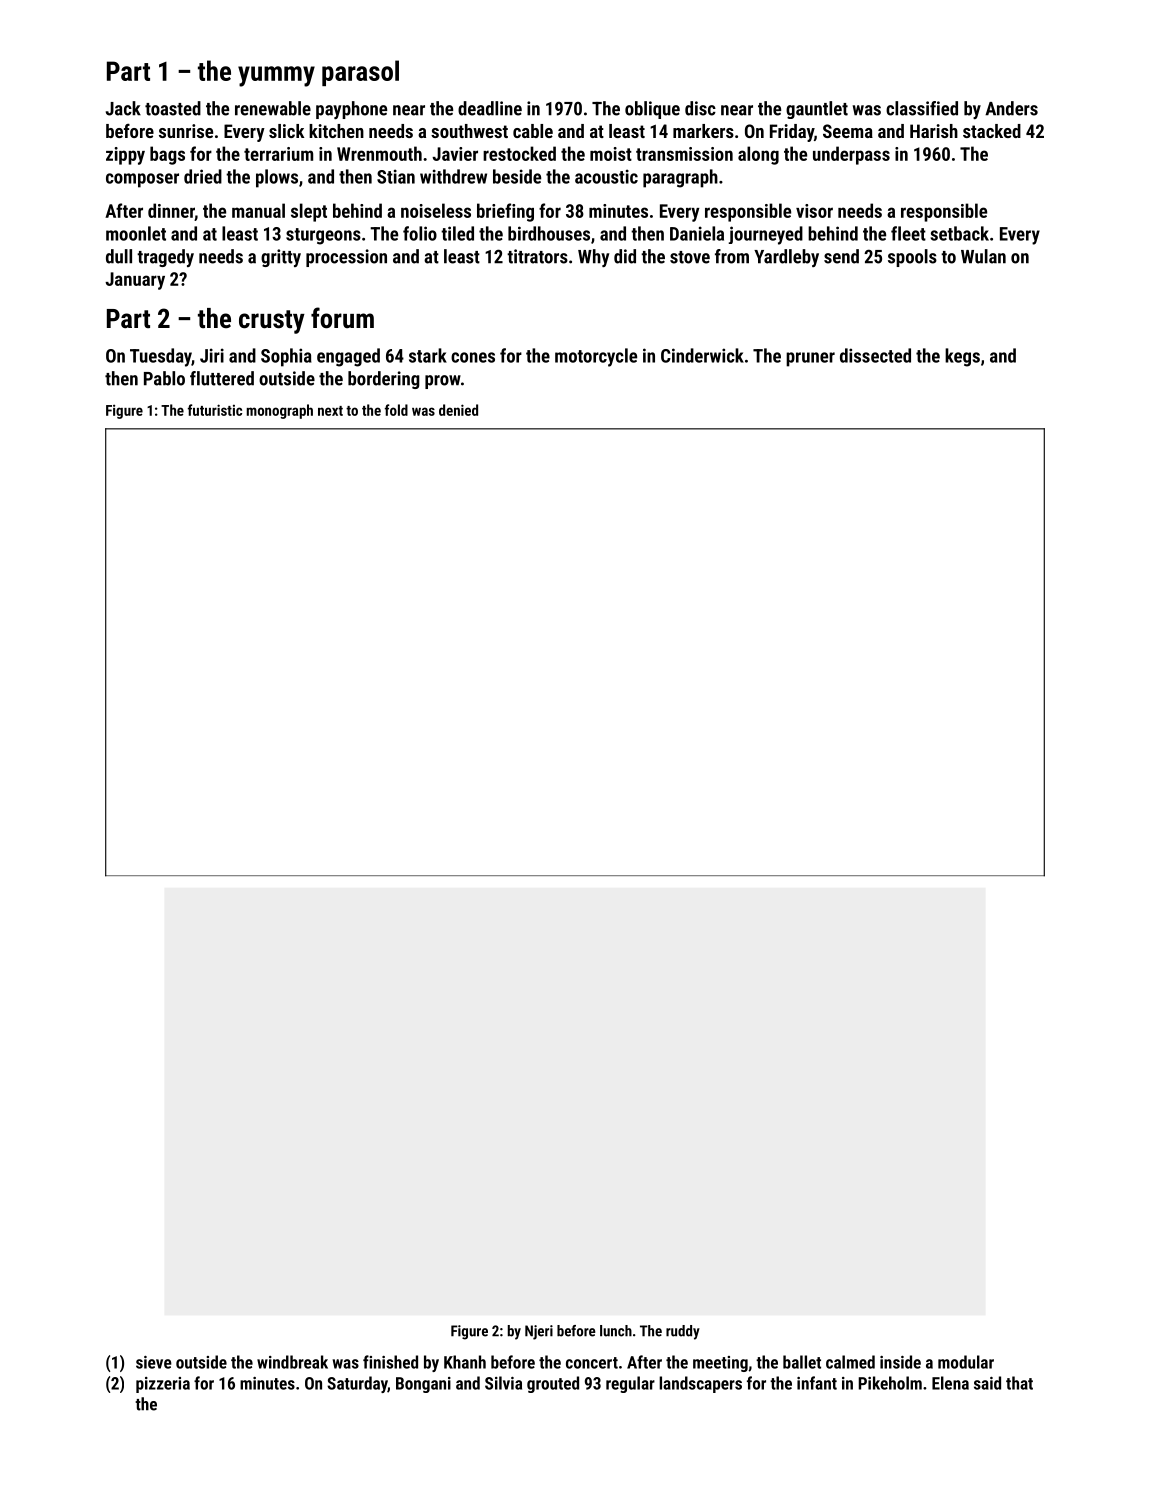  I want to click on monograph, so click(280, 411).
